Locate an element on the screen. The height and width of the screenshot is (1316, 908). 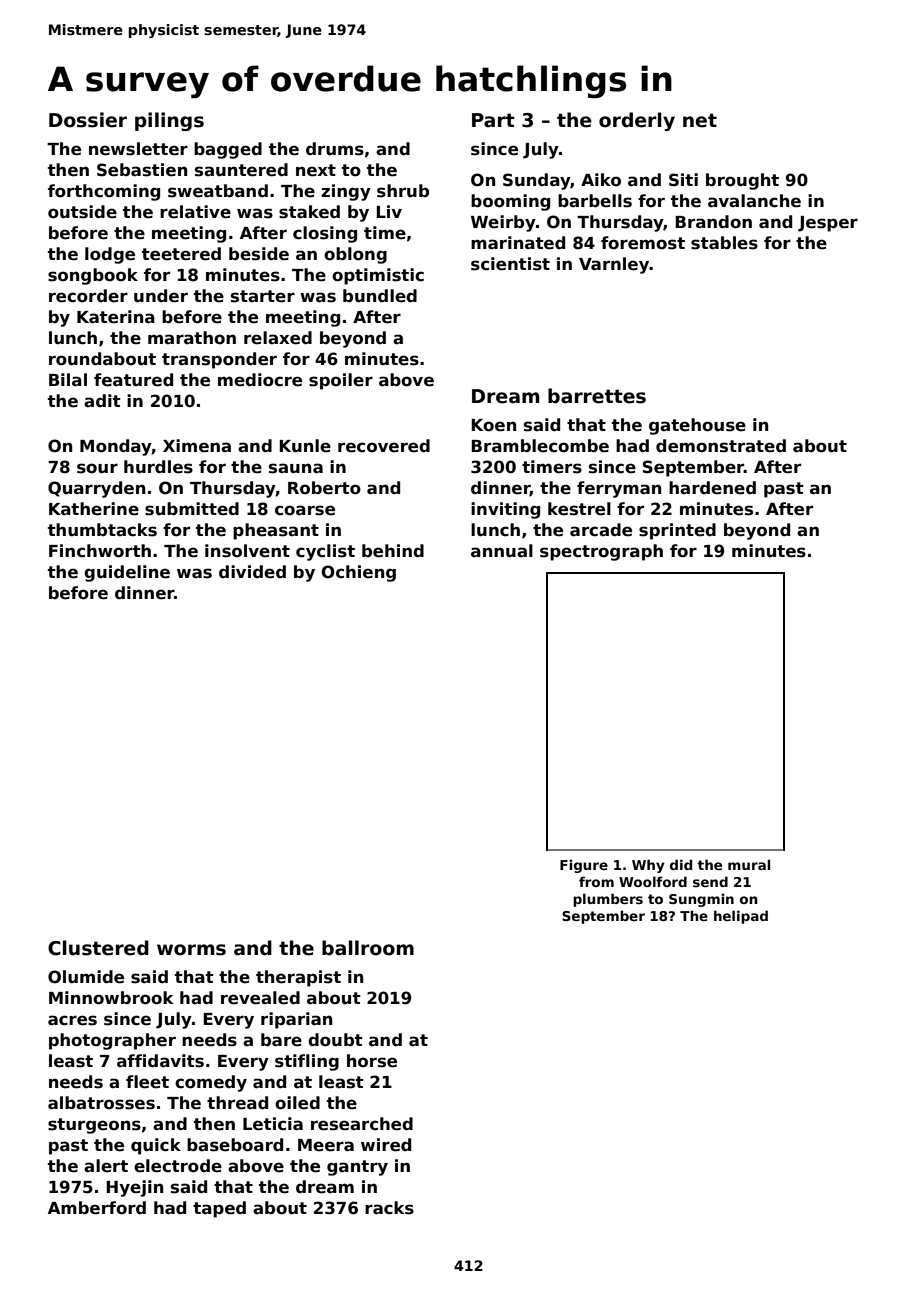
sour is located at coordinates (97, 468).
